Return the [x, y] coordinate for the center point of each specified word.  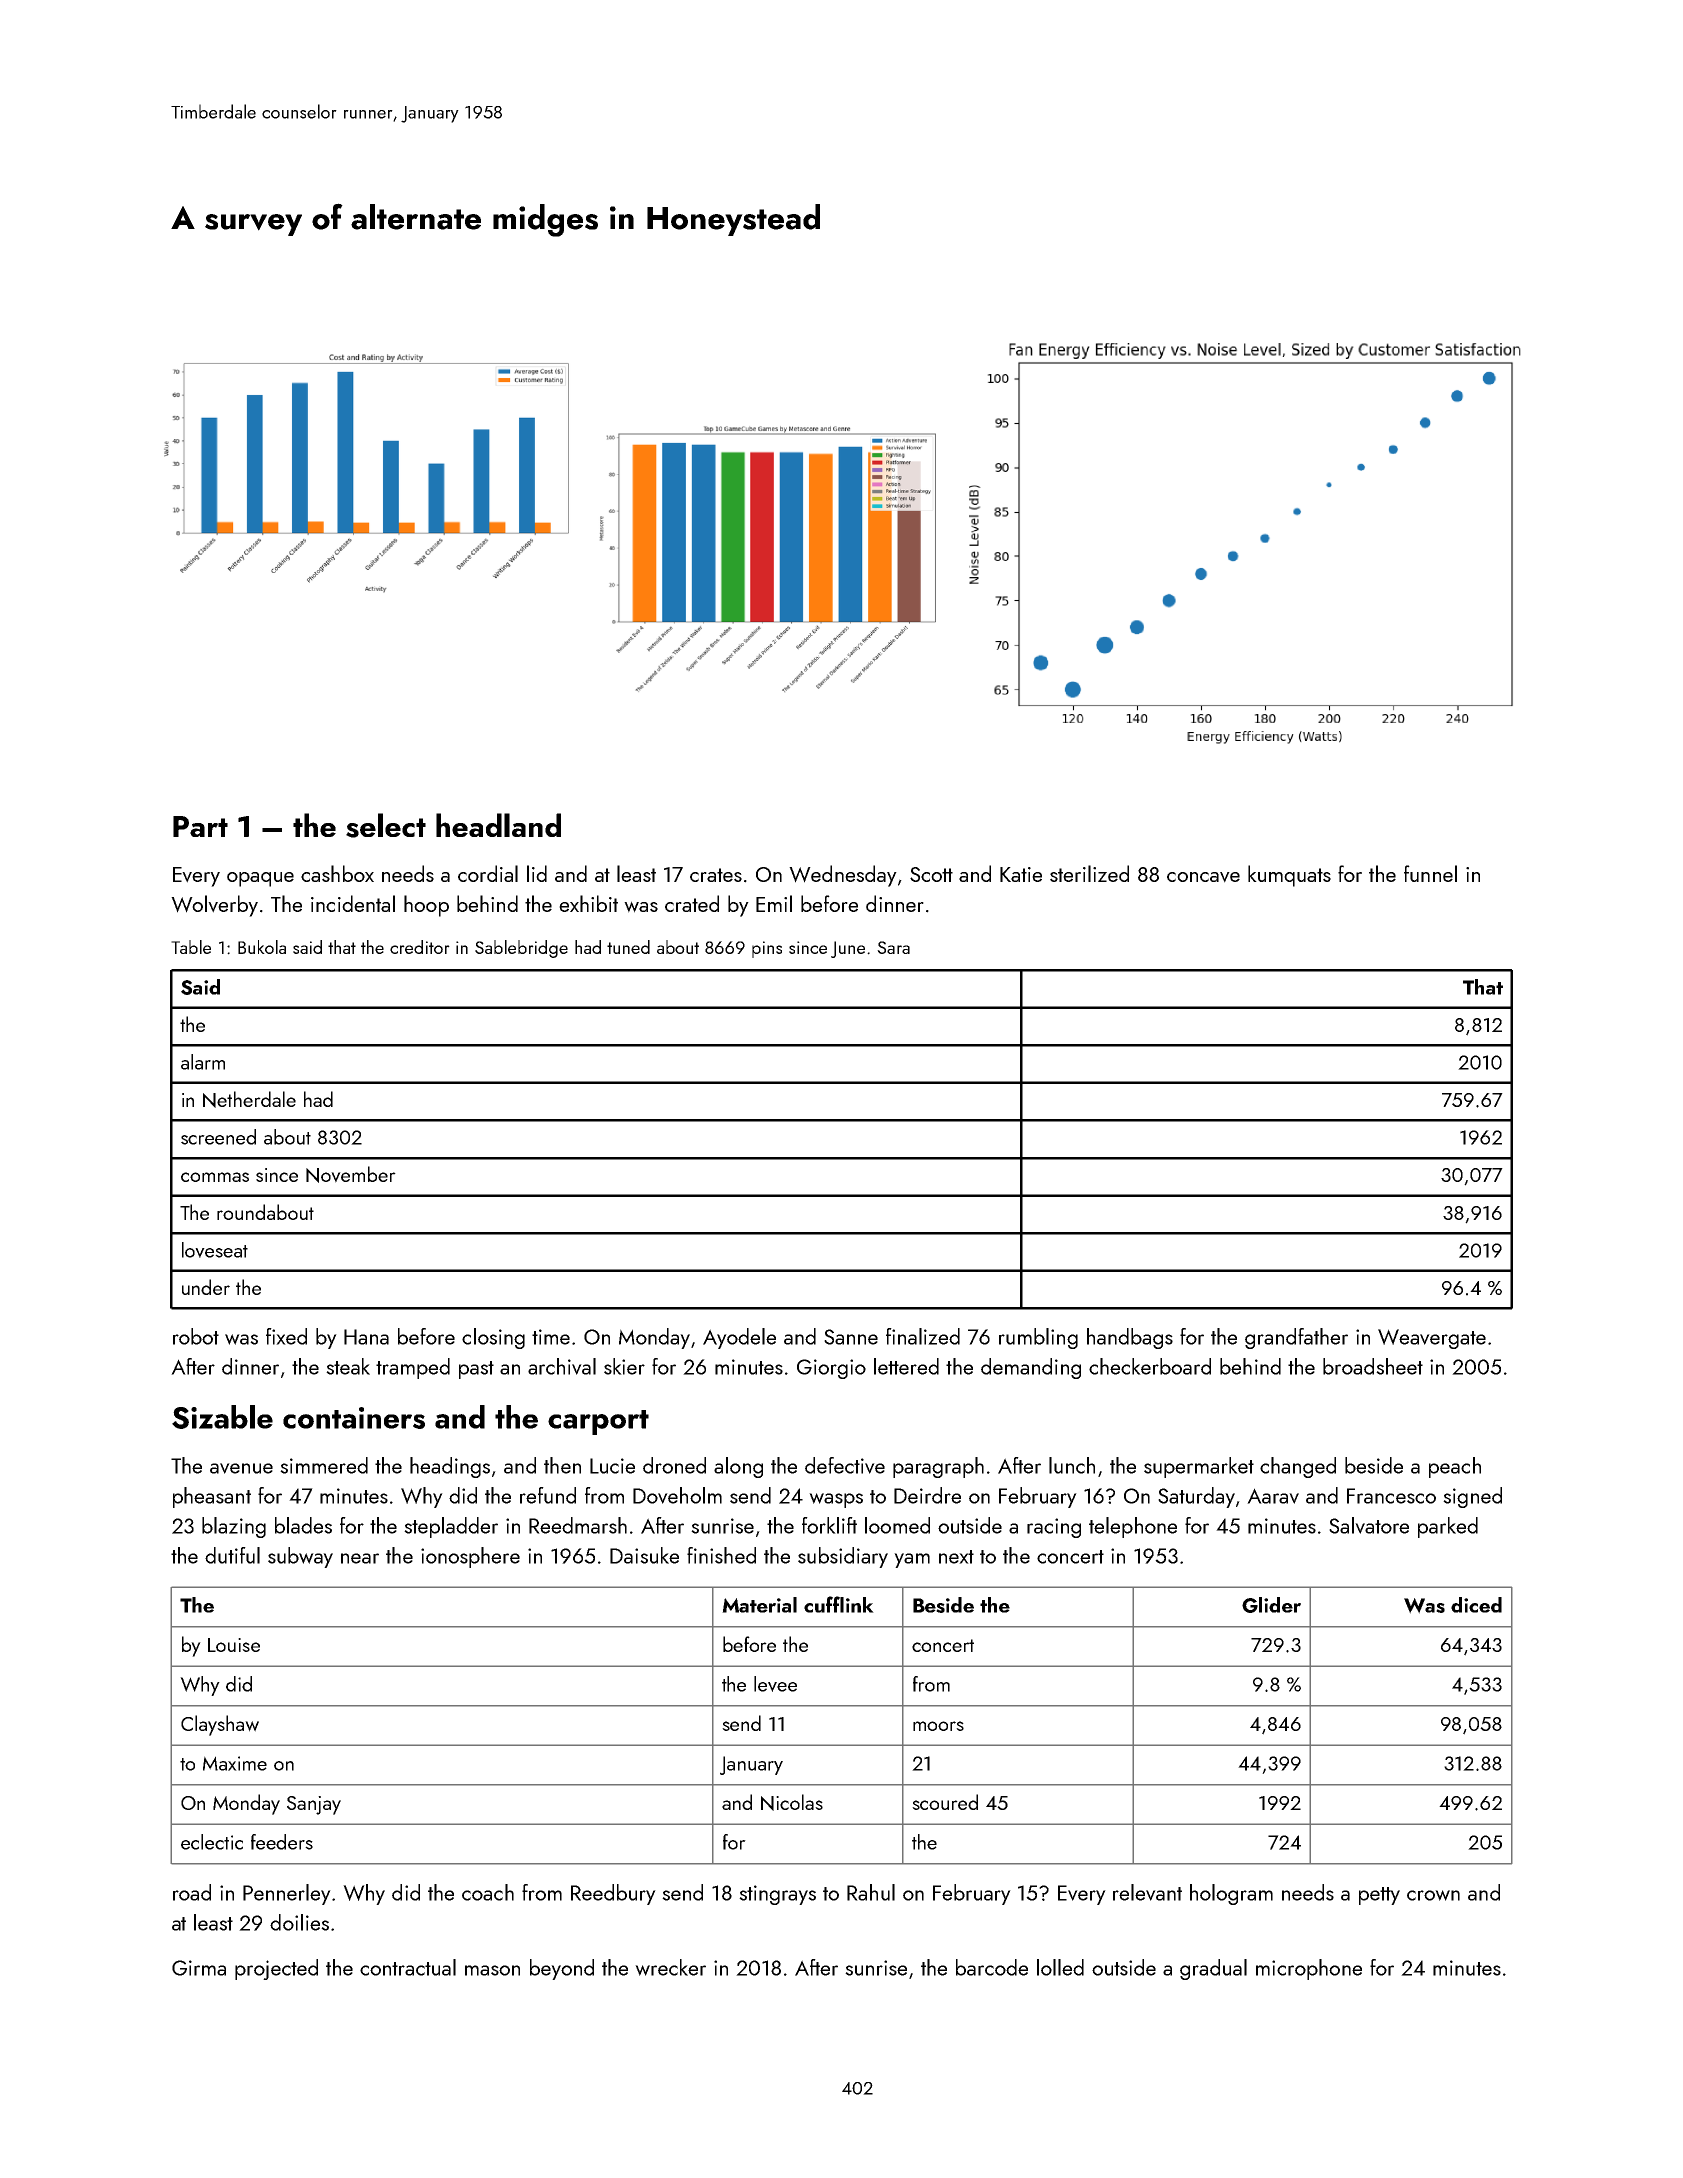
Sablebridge [521, 949]
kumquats [1289, 876]
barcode [992, 1967]
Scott [931, 874]
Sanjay [314, 1805]
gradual [1213, 1969]
